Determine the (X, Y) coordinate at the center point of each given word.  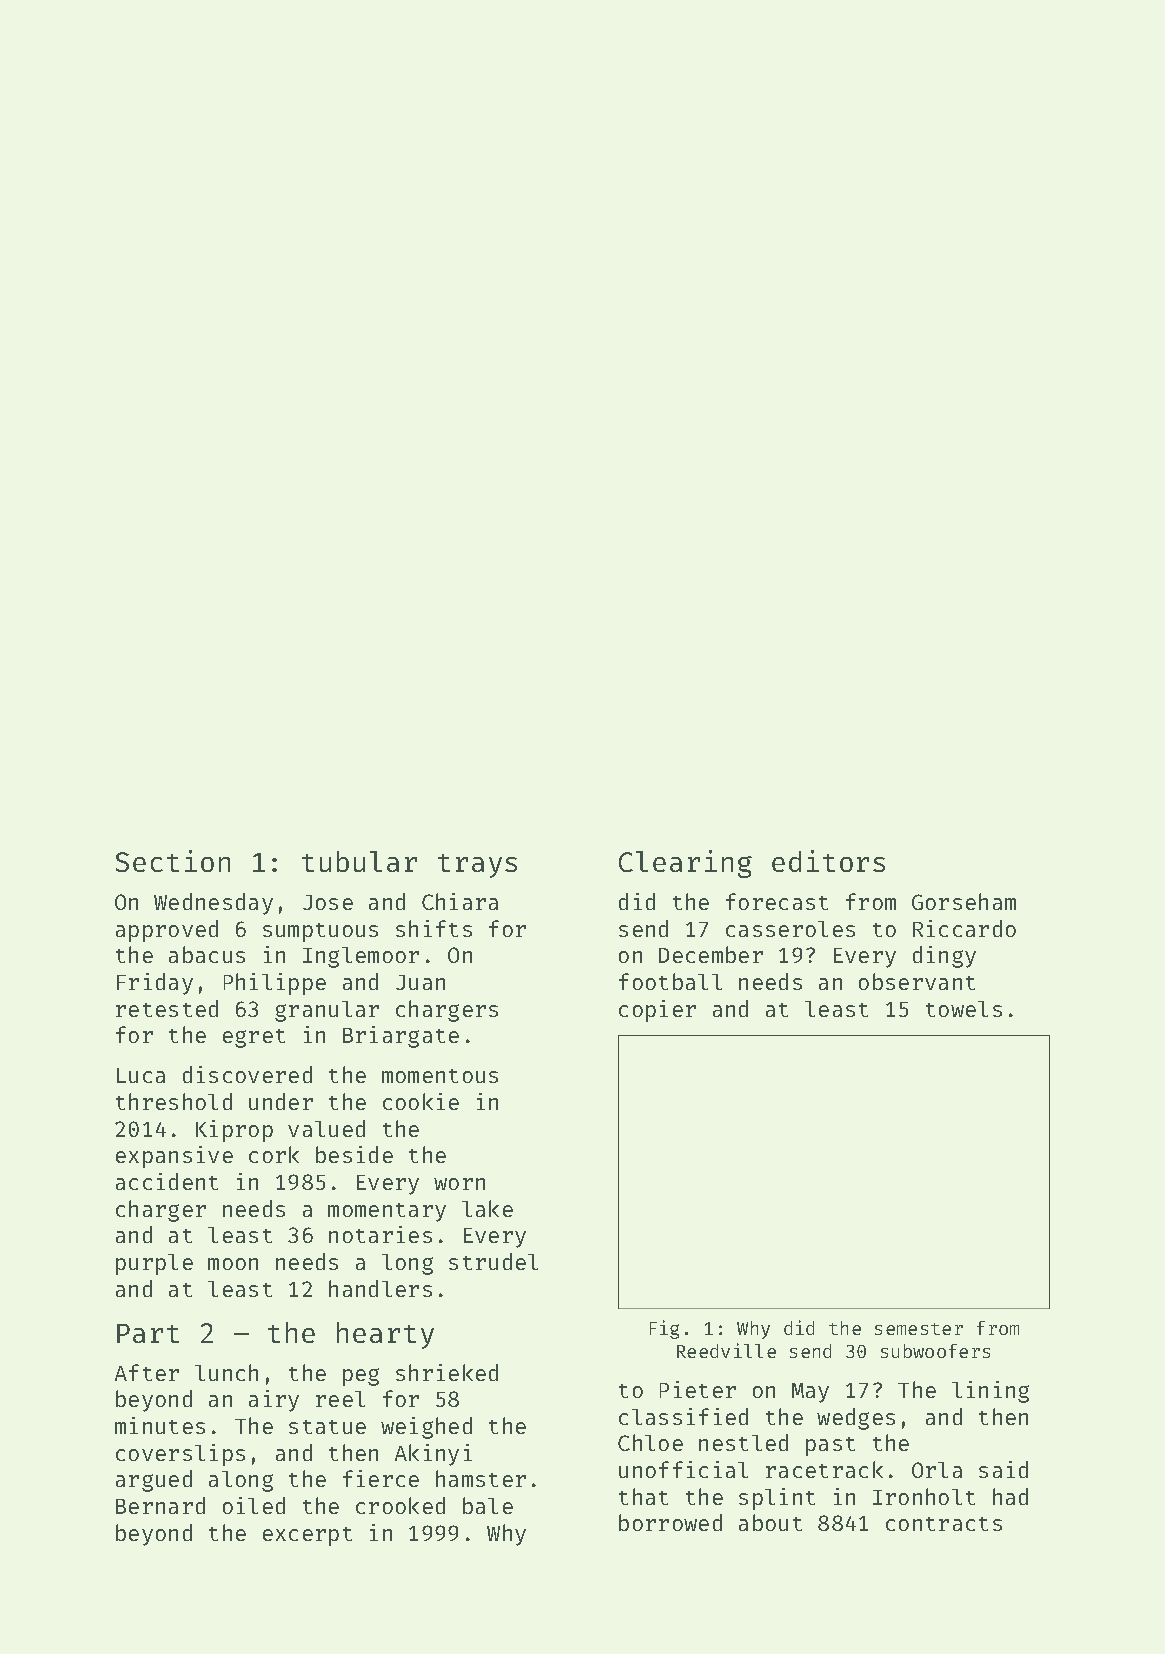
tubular (359, 861)
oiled (254, 1505)
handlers (380, 1288)
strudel (493, 1261)
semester (919, 1329)
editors (828, 861)
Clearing (685, 864)
